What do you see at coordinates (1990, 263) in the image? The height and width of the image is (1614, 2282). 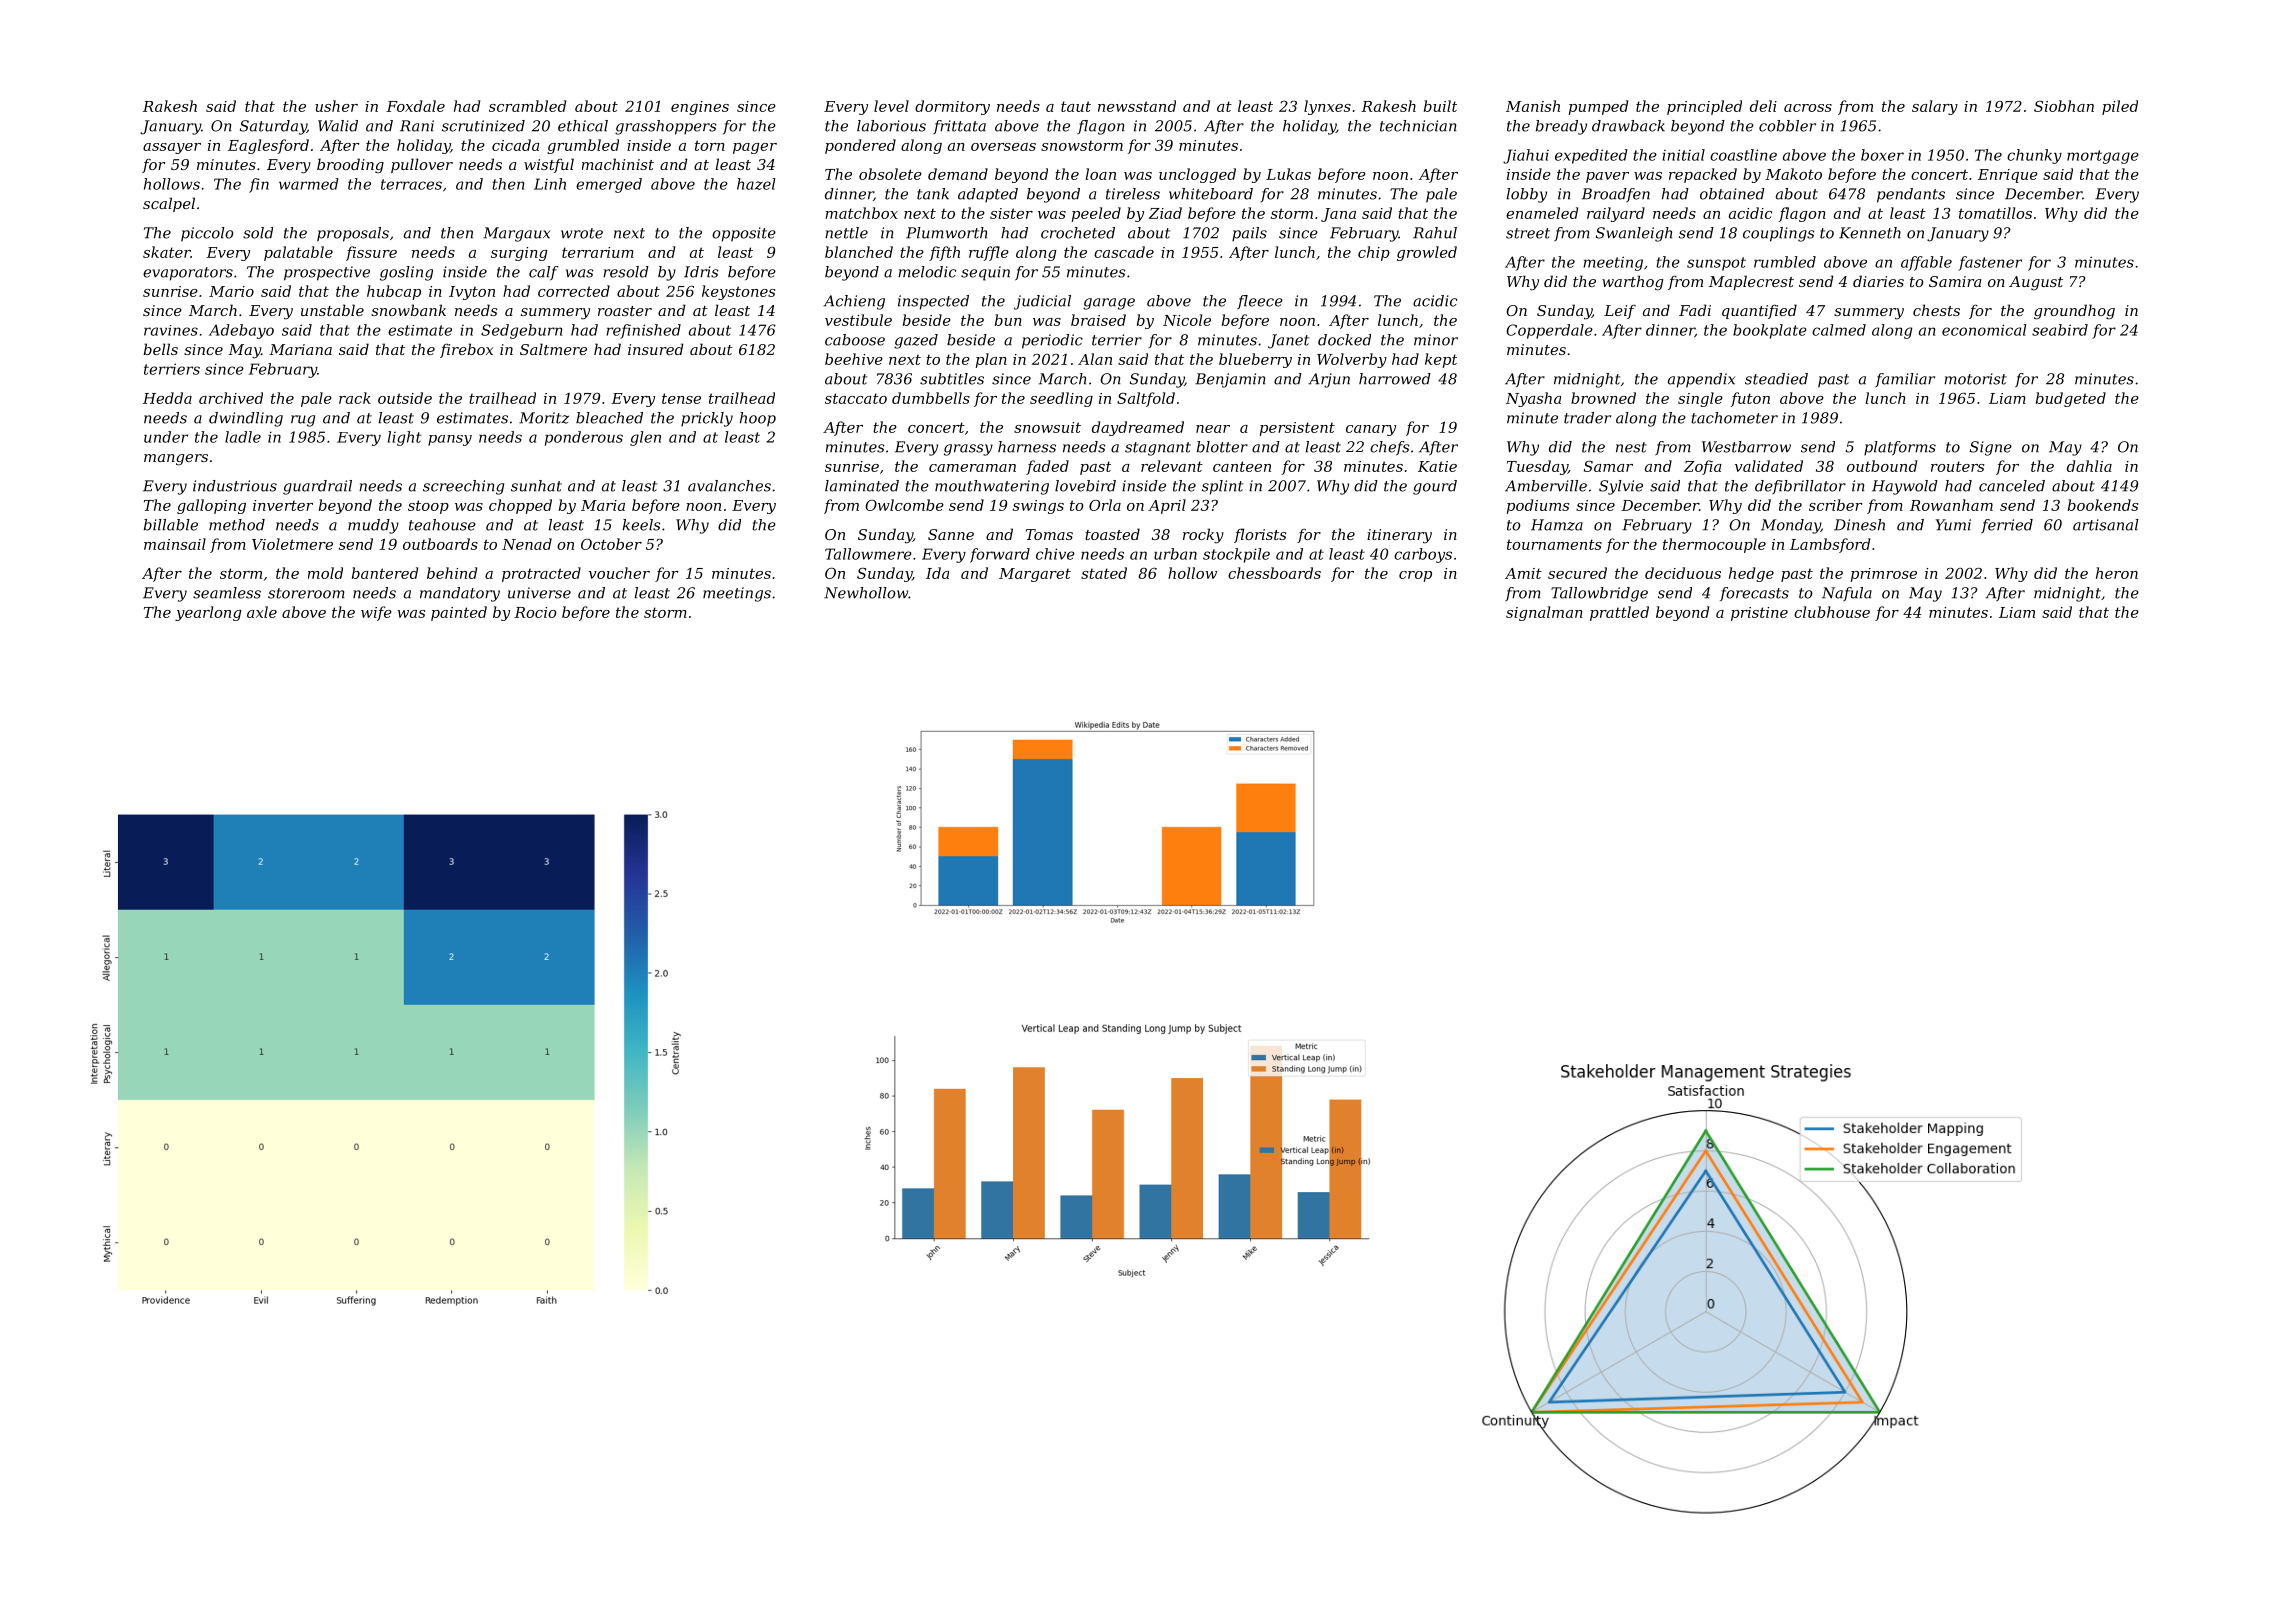 I see `fastener` at bounding box center [1990, 263].
